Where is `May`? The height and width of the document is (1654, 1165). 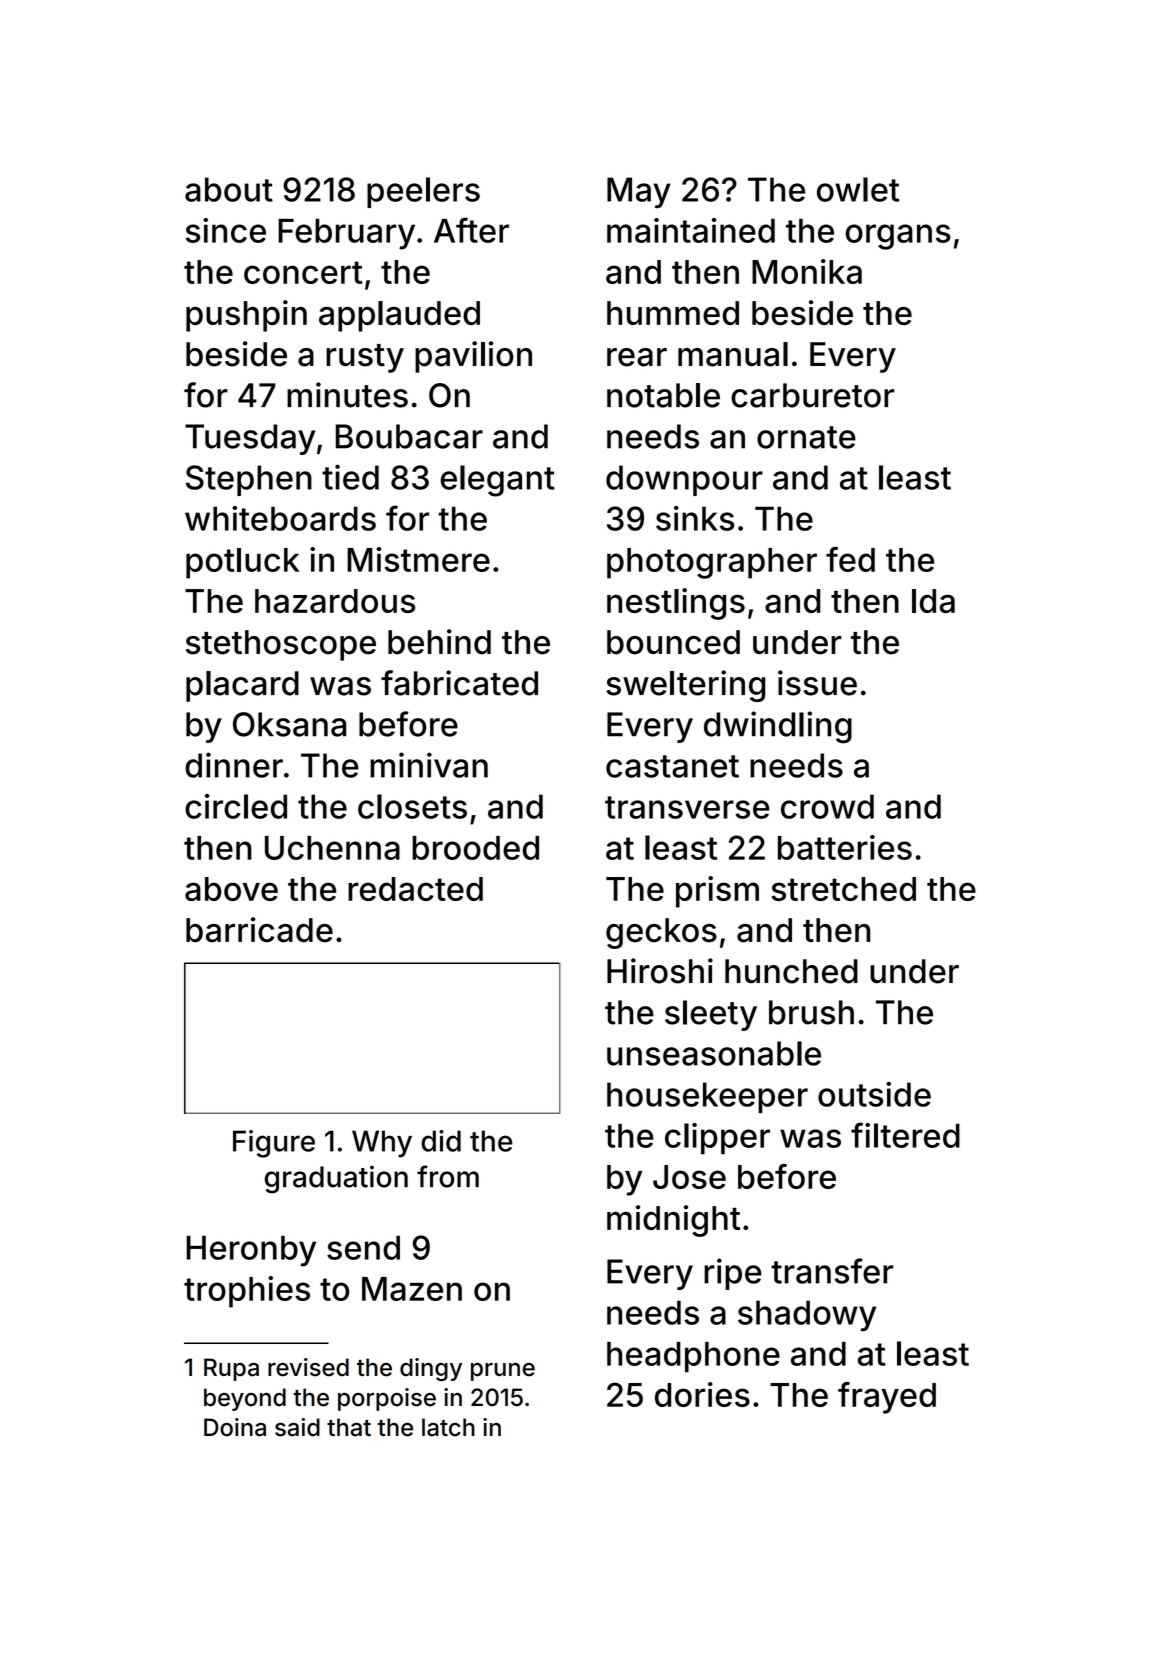
May is located at coordinates (639, 193).
